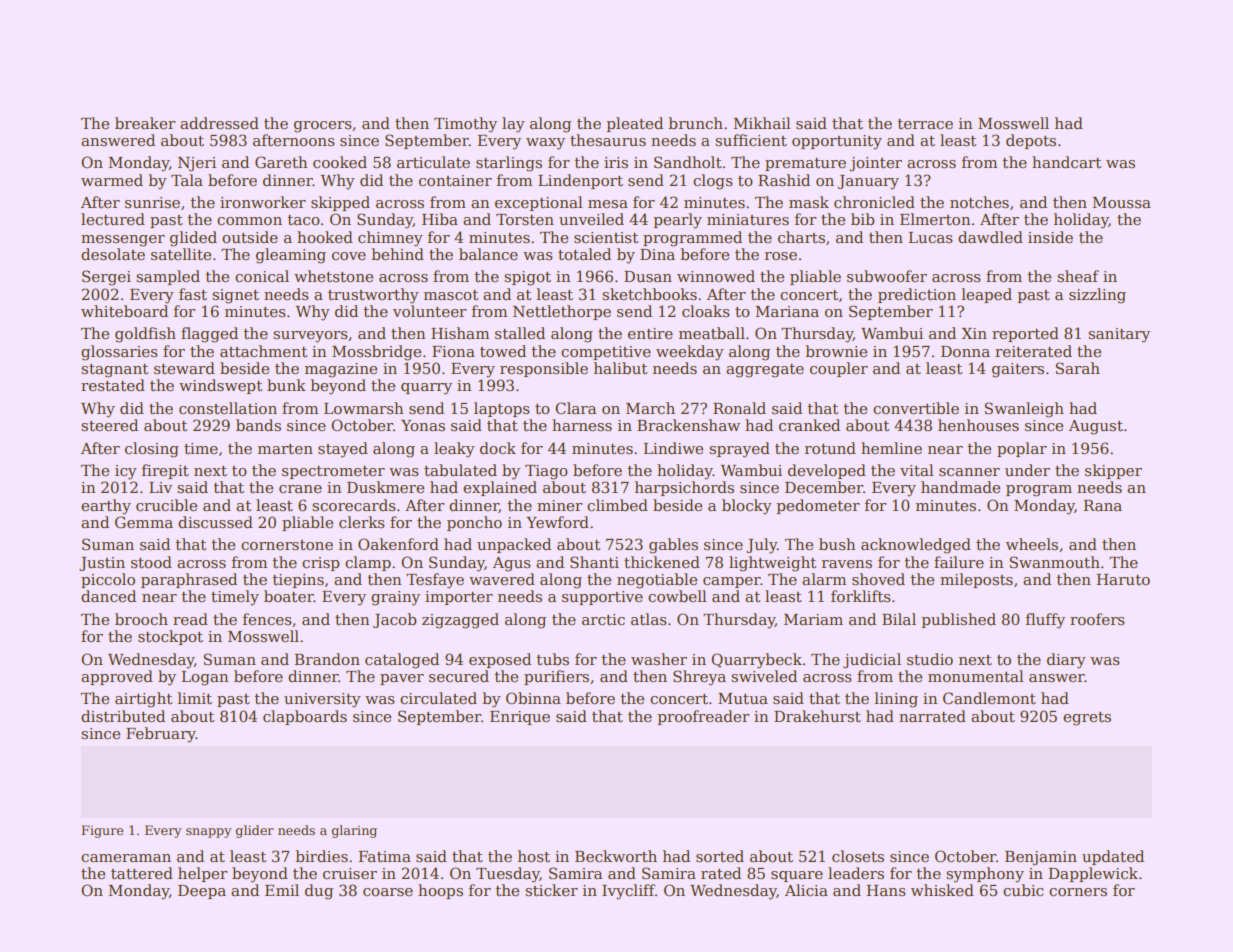  What do you see at coordinates (1055, 562) in the image?
I see `Swanmouth` at bounding box center [1055, 562].
